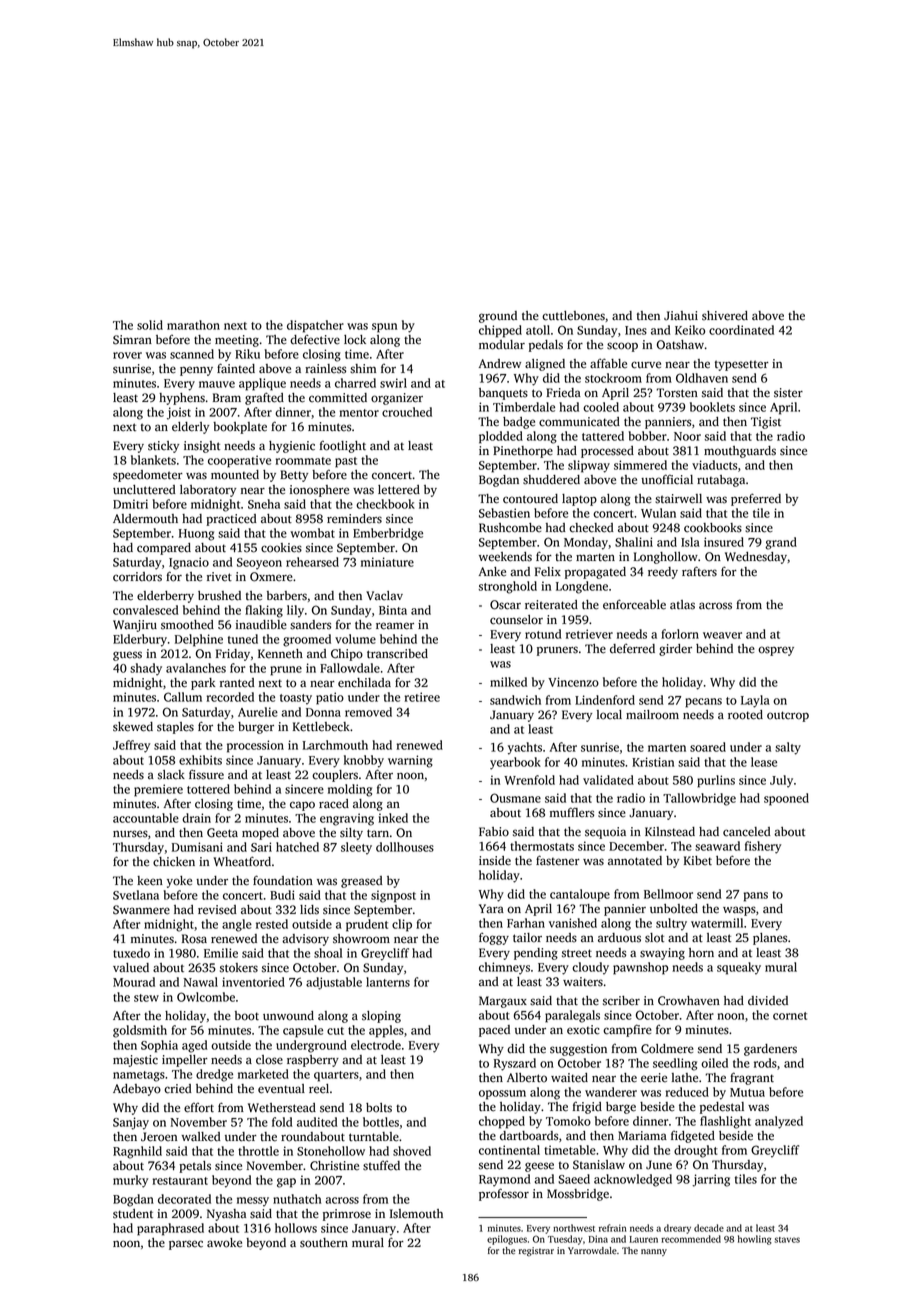 The width and height of the screenshot is (924, 1308). Describe the element at coordinates (253, 1202) in the screenshot. I see `messy` at that location.
